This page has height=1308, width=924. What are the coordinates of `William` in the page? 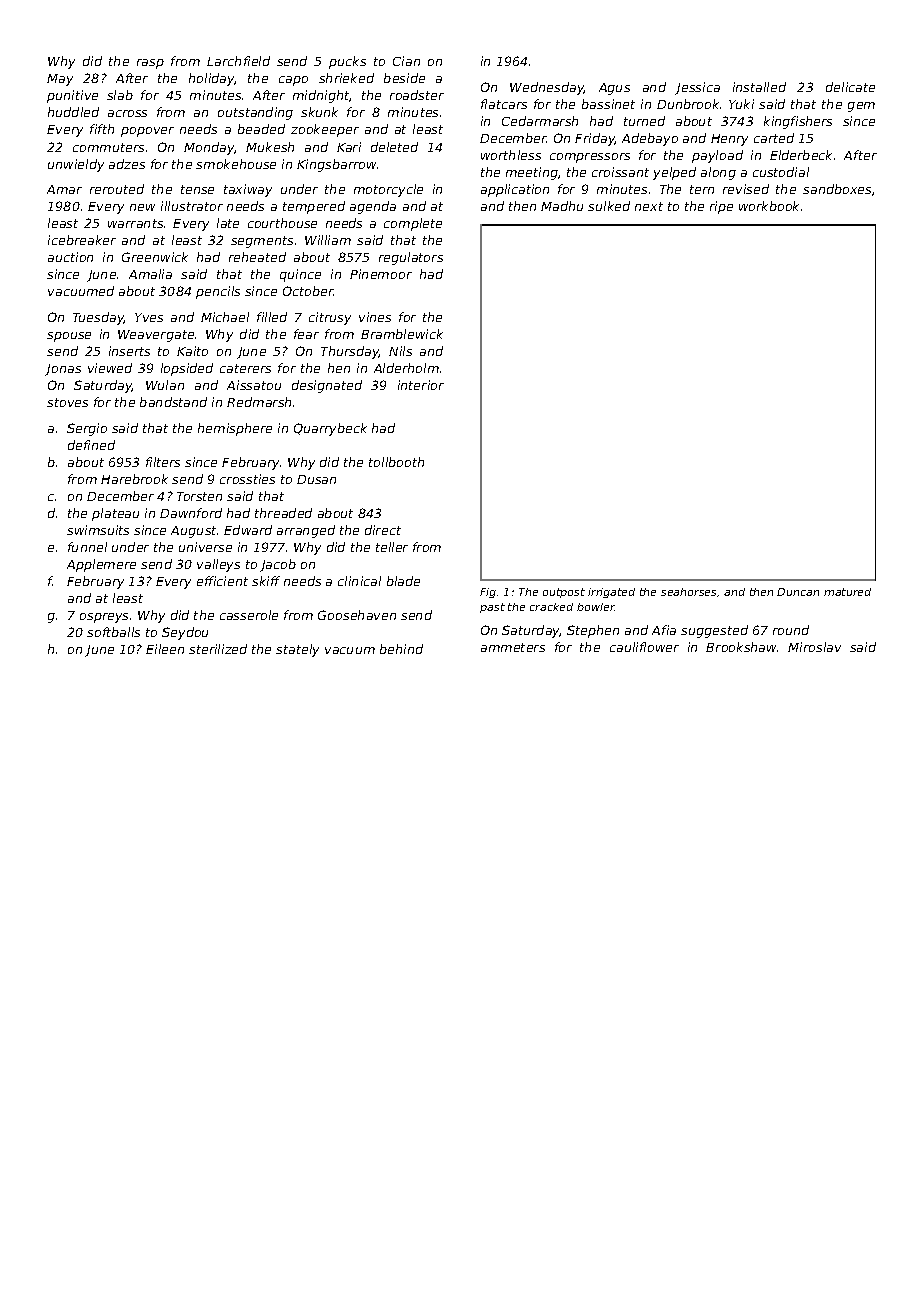 It's located at (328, 240).
